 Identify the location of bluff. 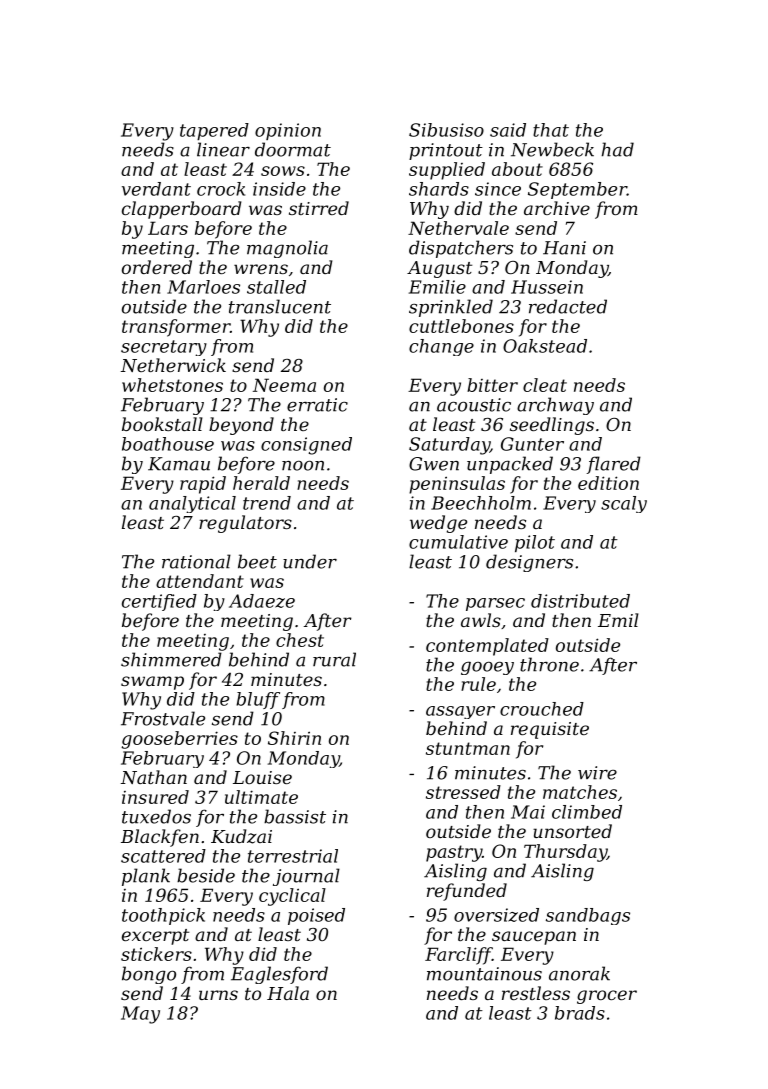
(258, 700).
